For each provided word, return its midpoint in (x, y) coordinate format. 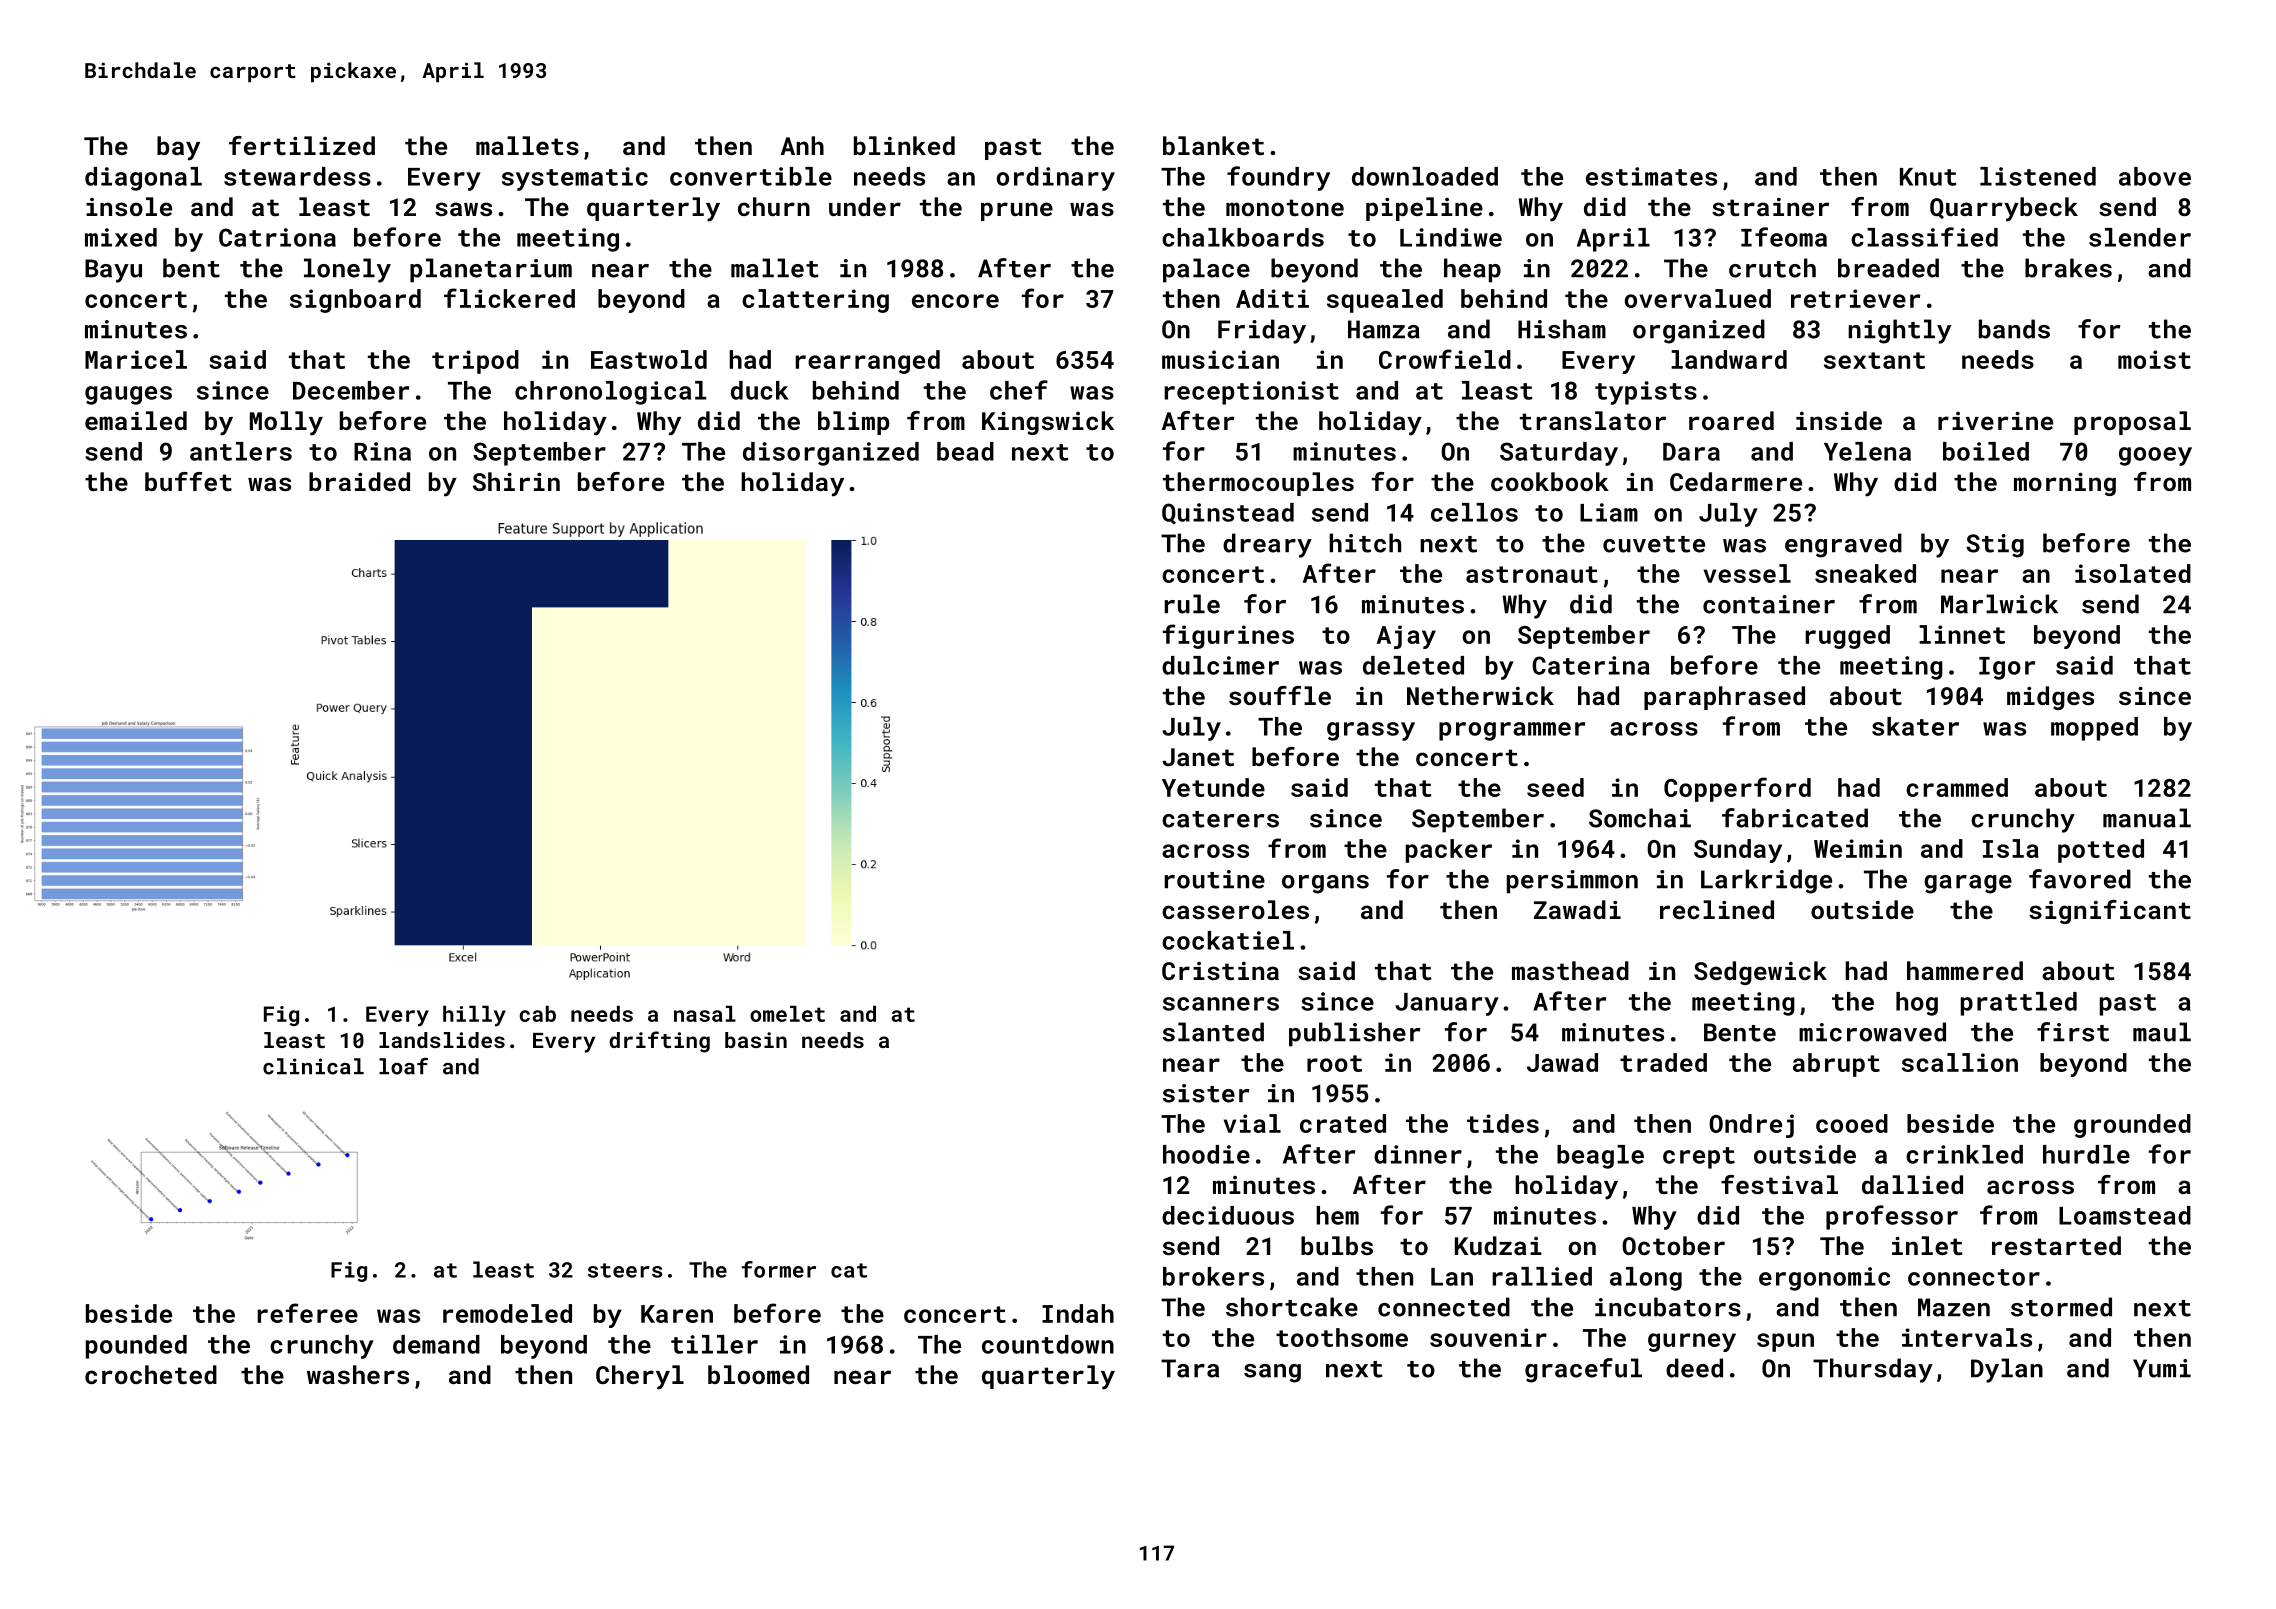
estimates (1651, 176)
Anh (802, 145)
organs (1325, 884)
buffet (188, 481)
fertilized (302, 145)
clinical (313, 1066)
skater (1915, 726)
